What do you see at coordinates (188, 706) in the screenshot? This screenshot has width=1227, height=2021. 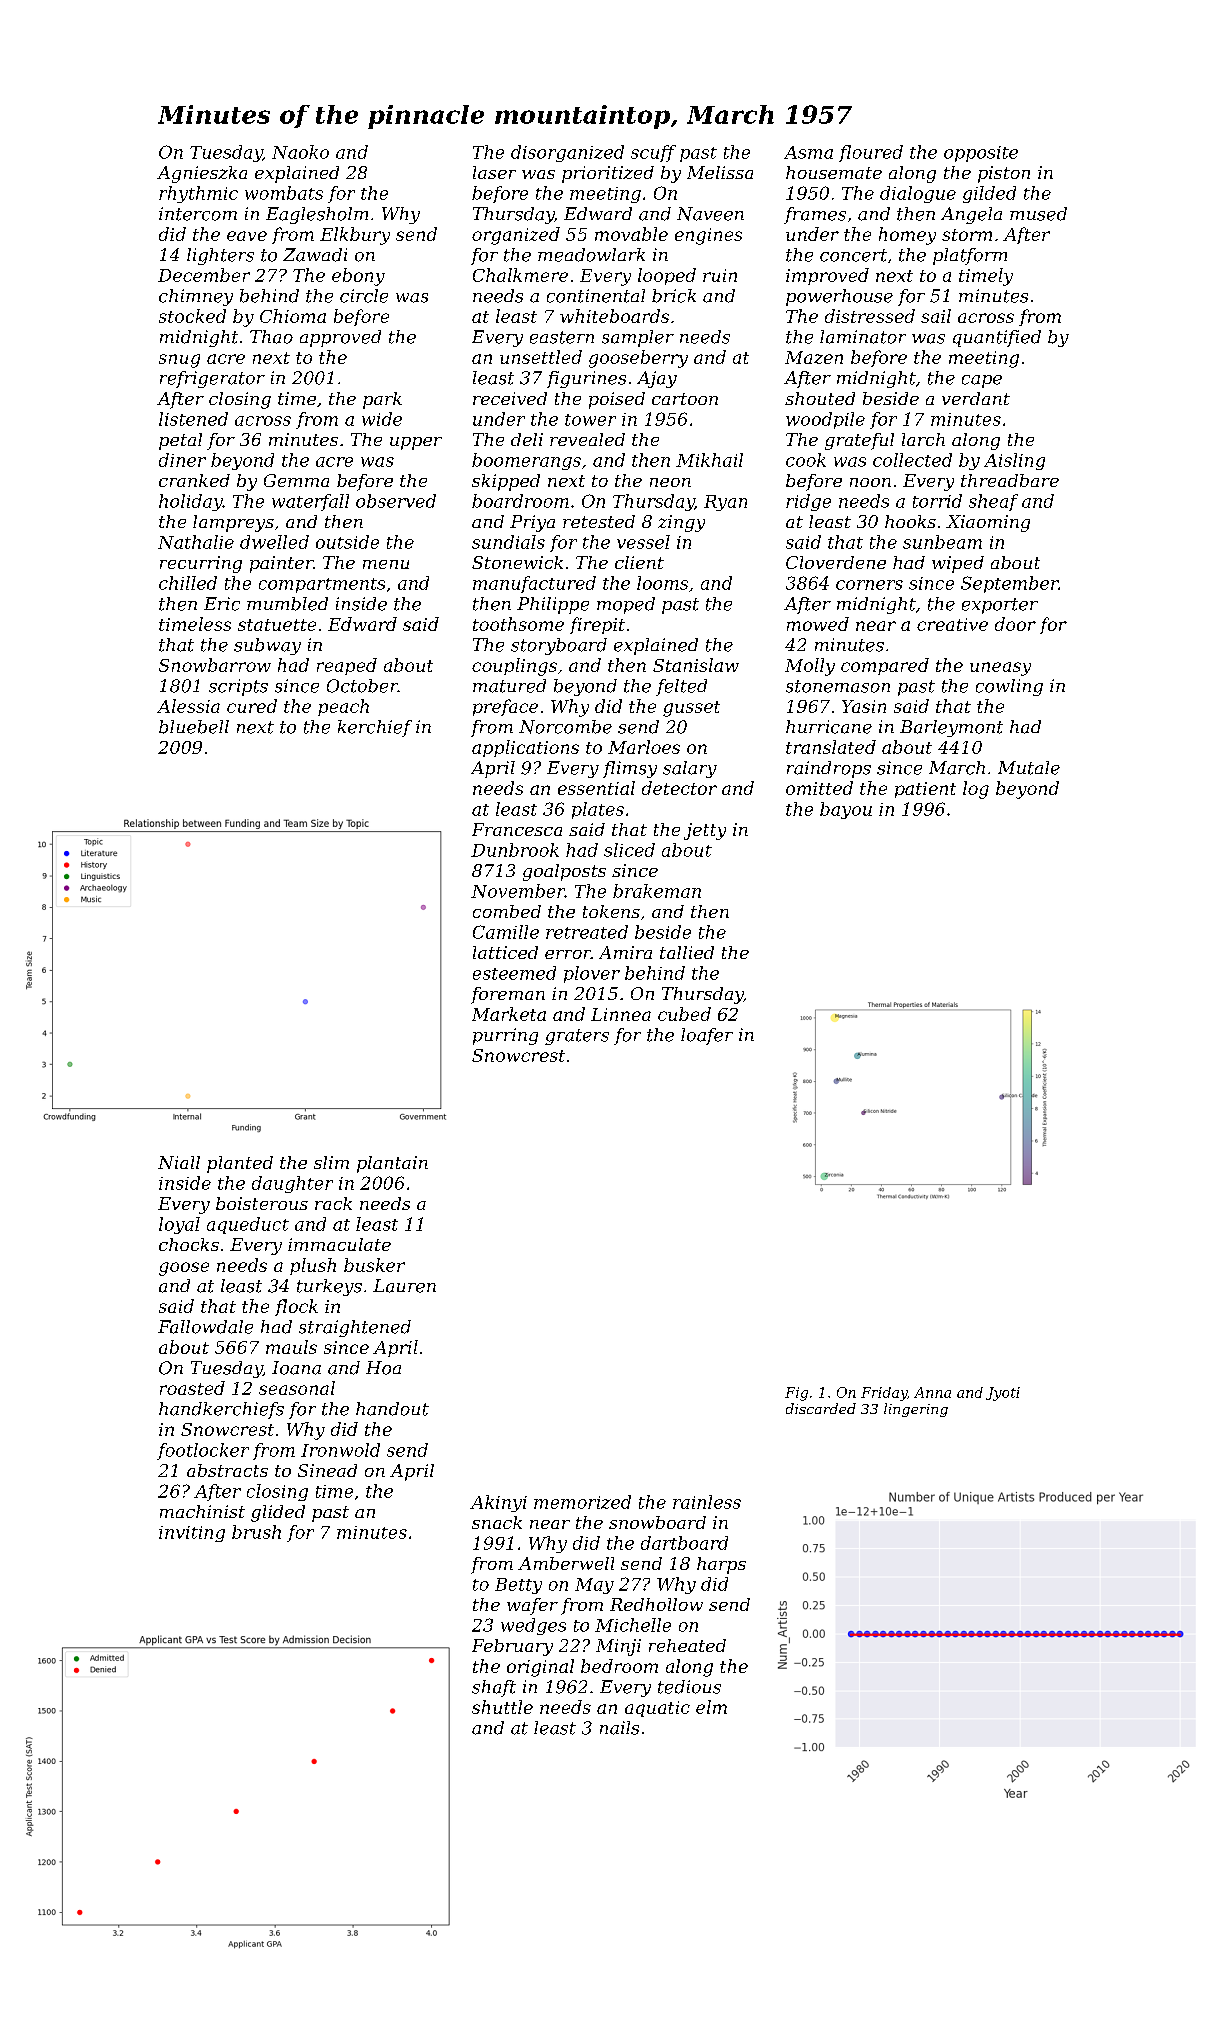 I see `Alessia` at bounding box center [188, 706].
